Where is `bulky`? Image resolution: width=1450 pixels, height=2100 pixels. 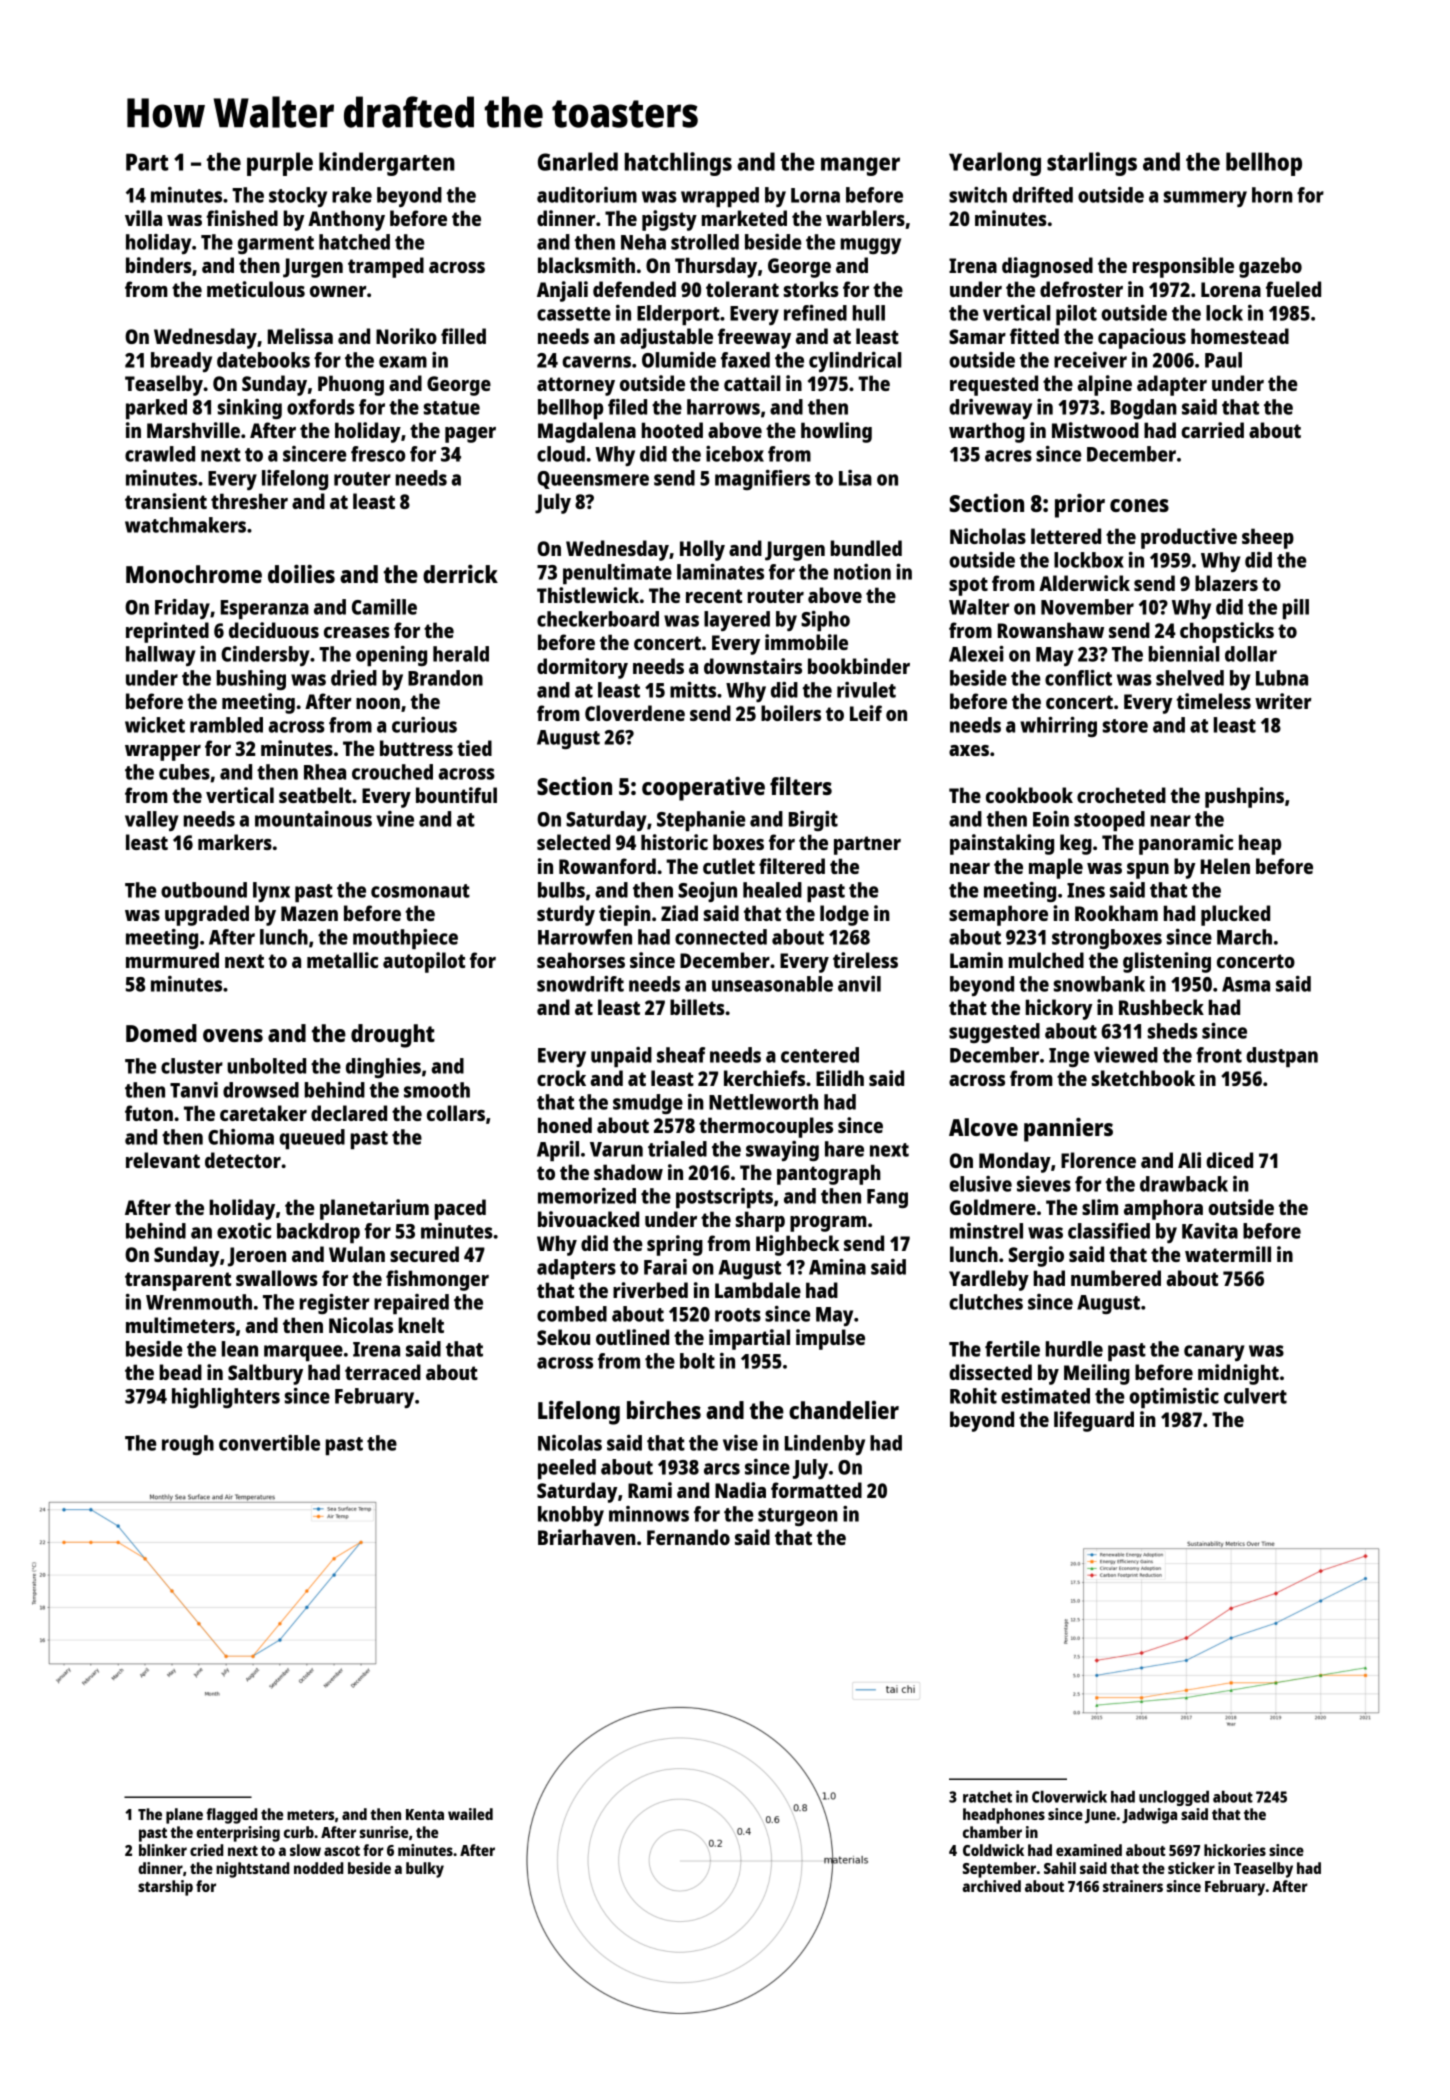 bulky is located at coordinates (425, 1870).
